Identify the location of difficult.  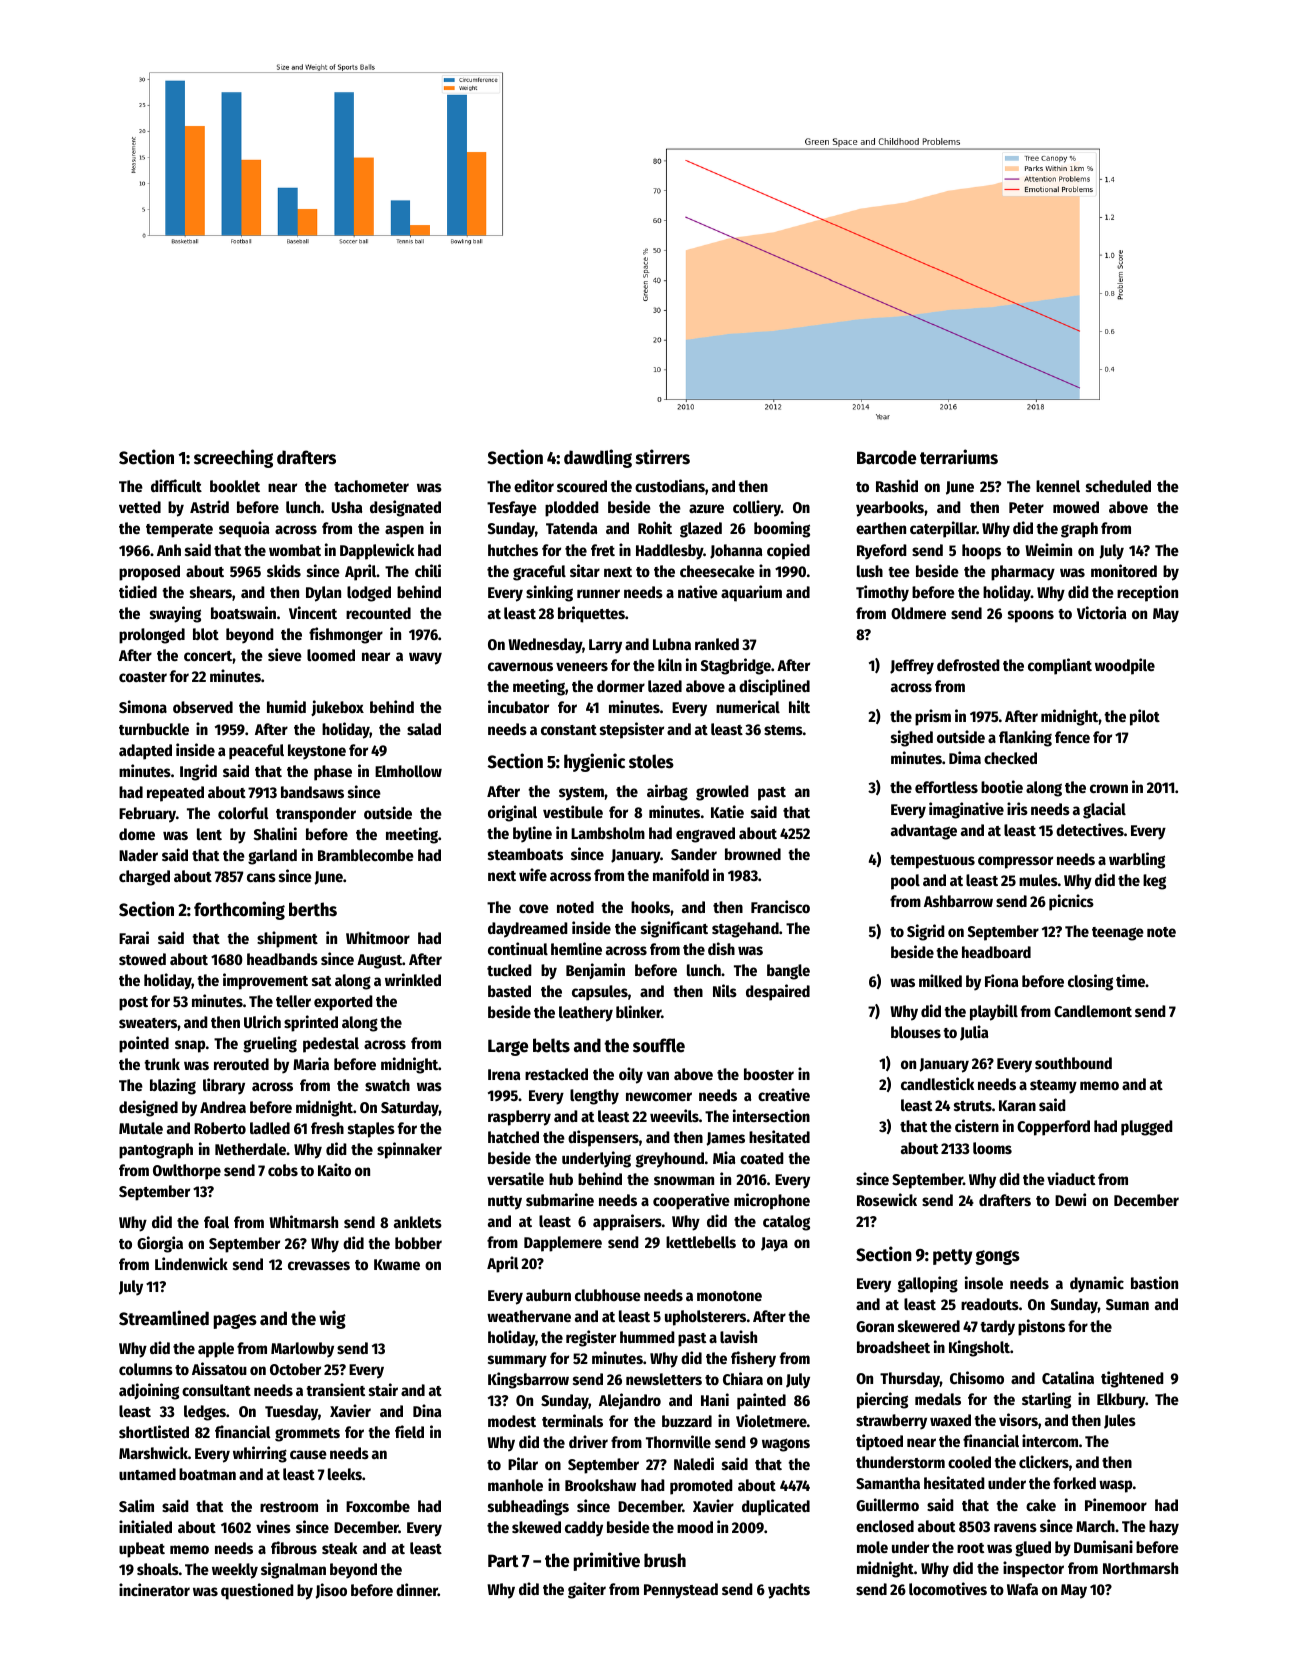
(176, 485).
